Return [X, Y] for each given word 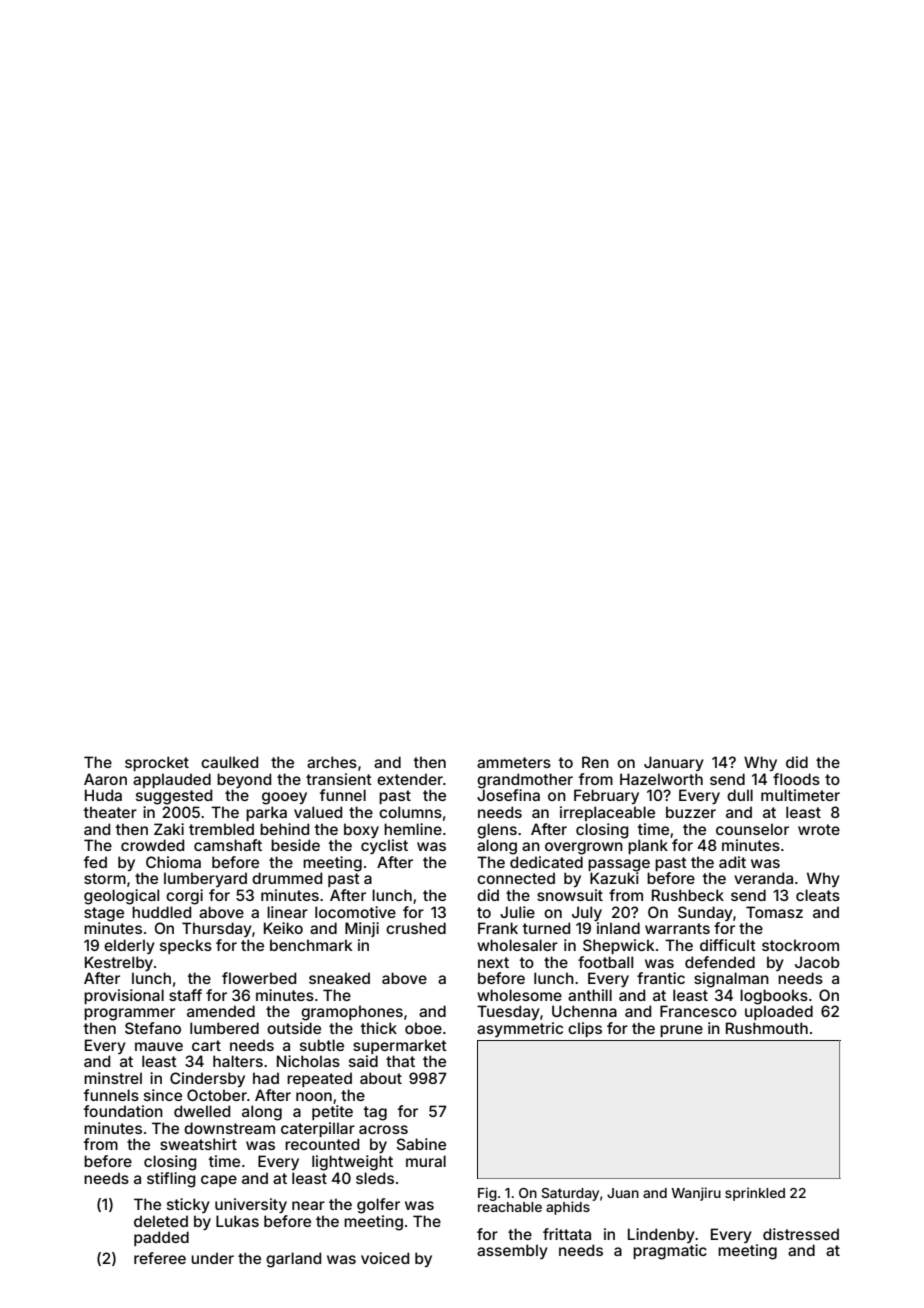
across [383, 1129]
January [674, 763]
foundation [123, 1111]
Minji [362, 929]
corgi [184, 897]
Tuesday [508, 1012]
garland [293, 1260]
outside [294, 1028]
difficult [728, 945]
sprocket [157, 763]
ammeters [514, 762]
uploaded [779, 1012]
